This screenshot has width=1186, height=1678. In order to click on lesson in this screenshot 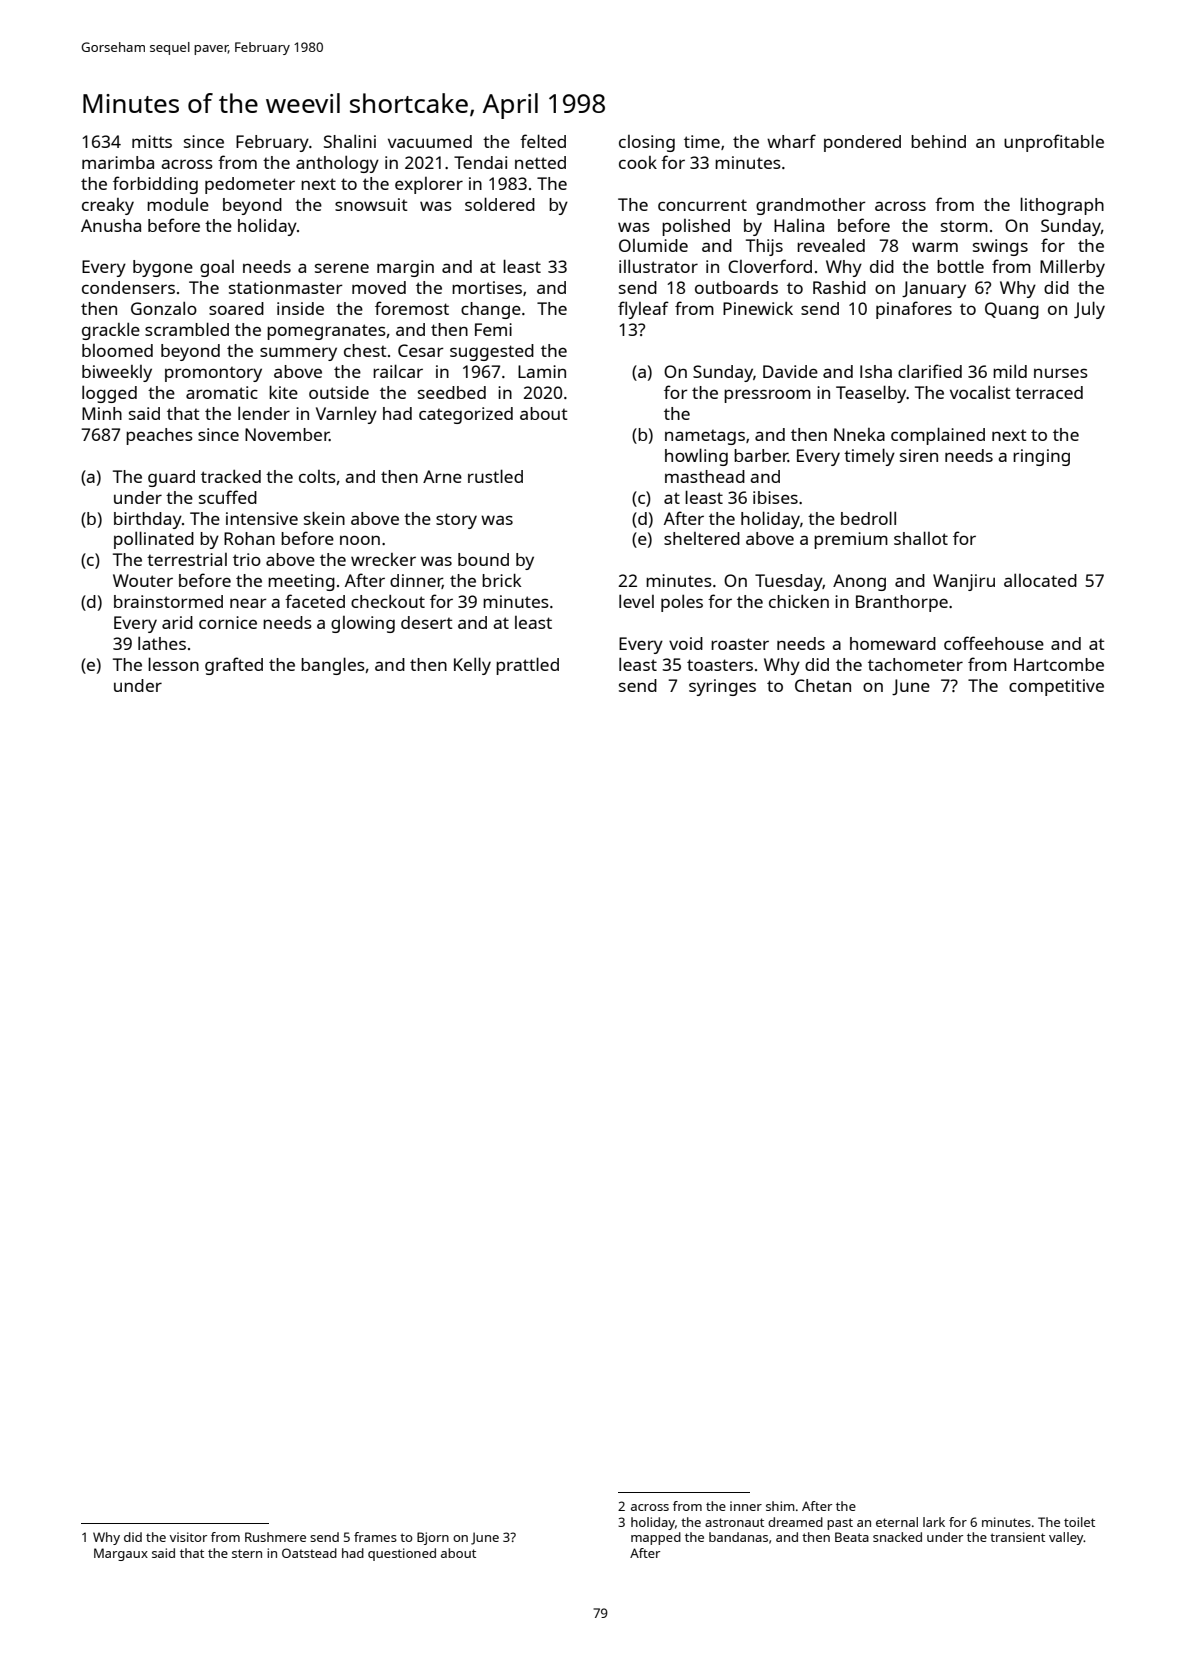, I will do `click(173, 664)`.
